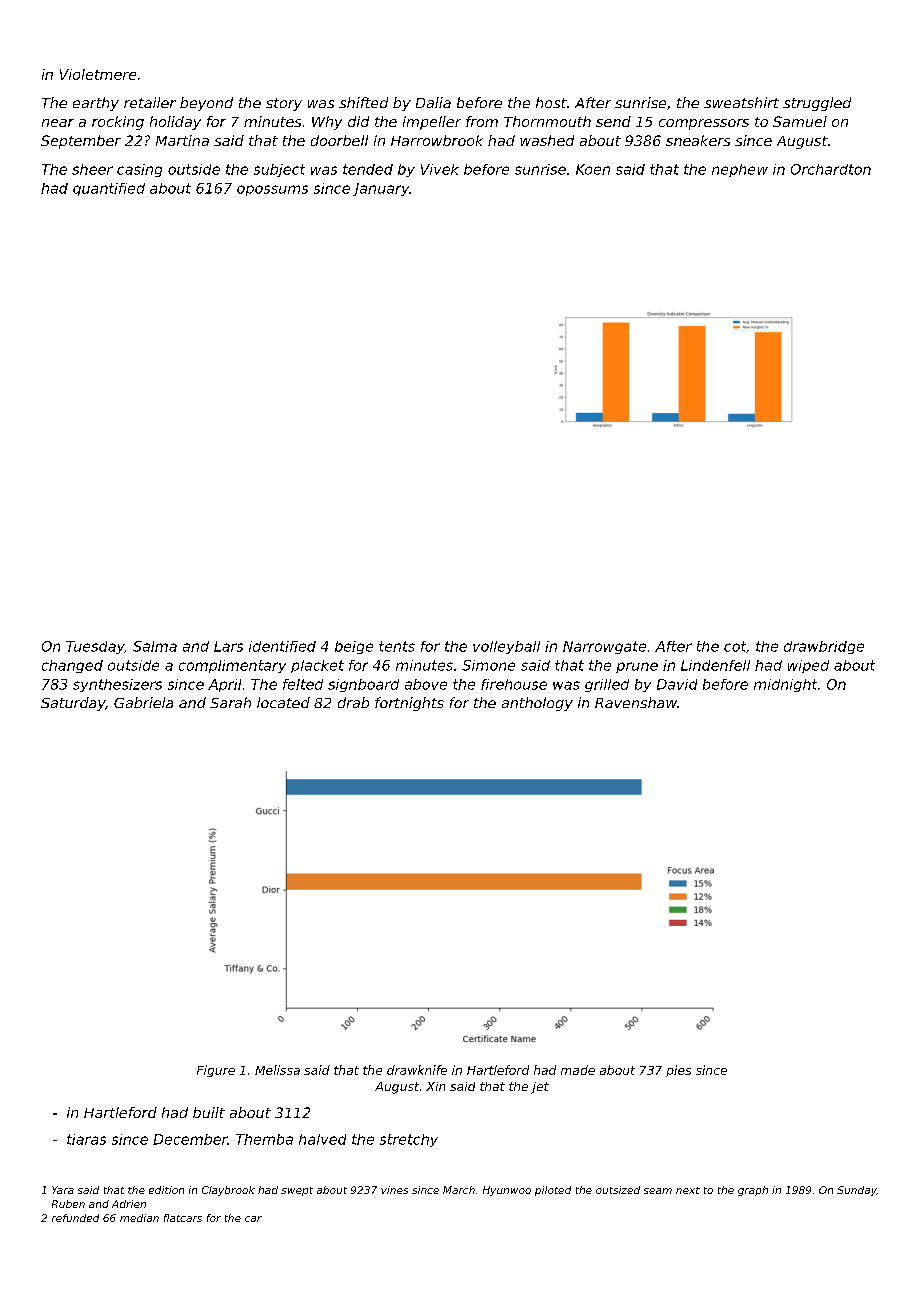 Image resolution: width=924 pixels, height=1308 pixels. What do you see at coordinates (547, 121) in the image?
I see `Thornmouth` at bounding box center [547, 121].
